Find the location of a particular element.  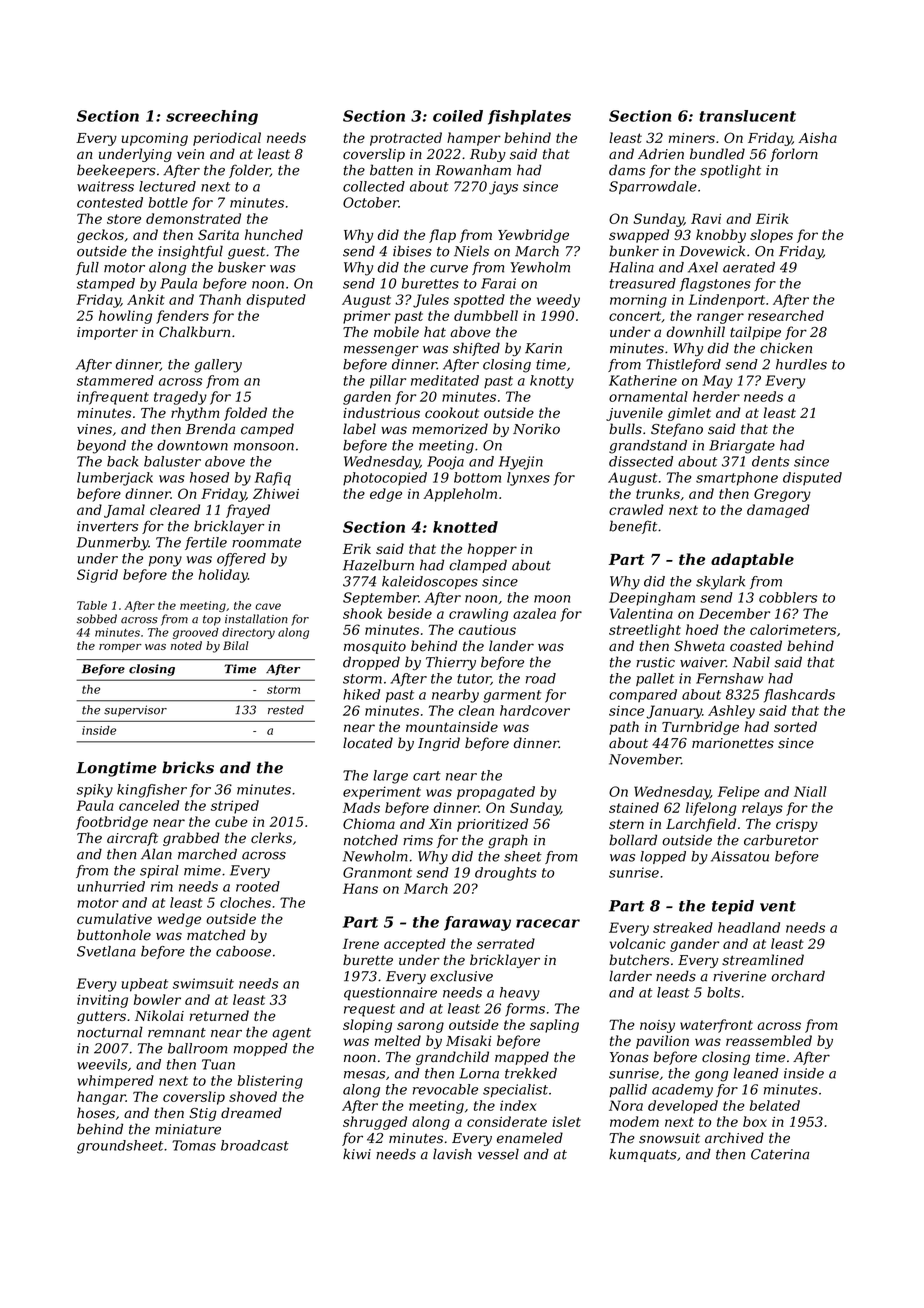

sobbed is located at coordinates (97, 619).
